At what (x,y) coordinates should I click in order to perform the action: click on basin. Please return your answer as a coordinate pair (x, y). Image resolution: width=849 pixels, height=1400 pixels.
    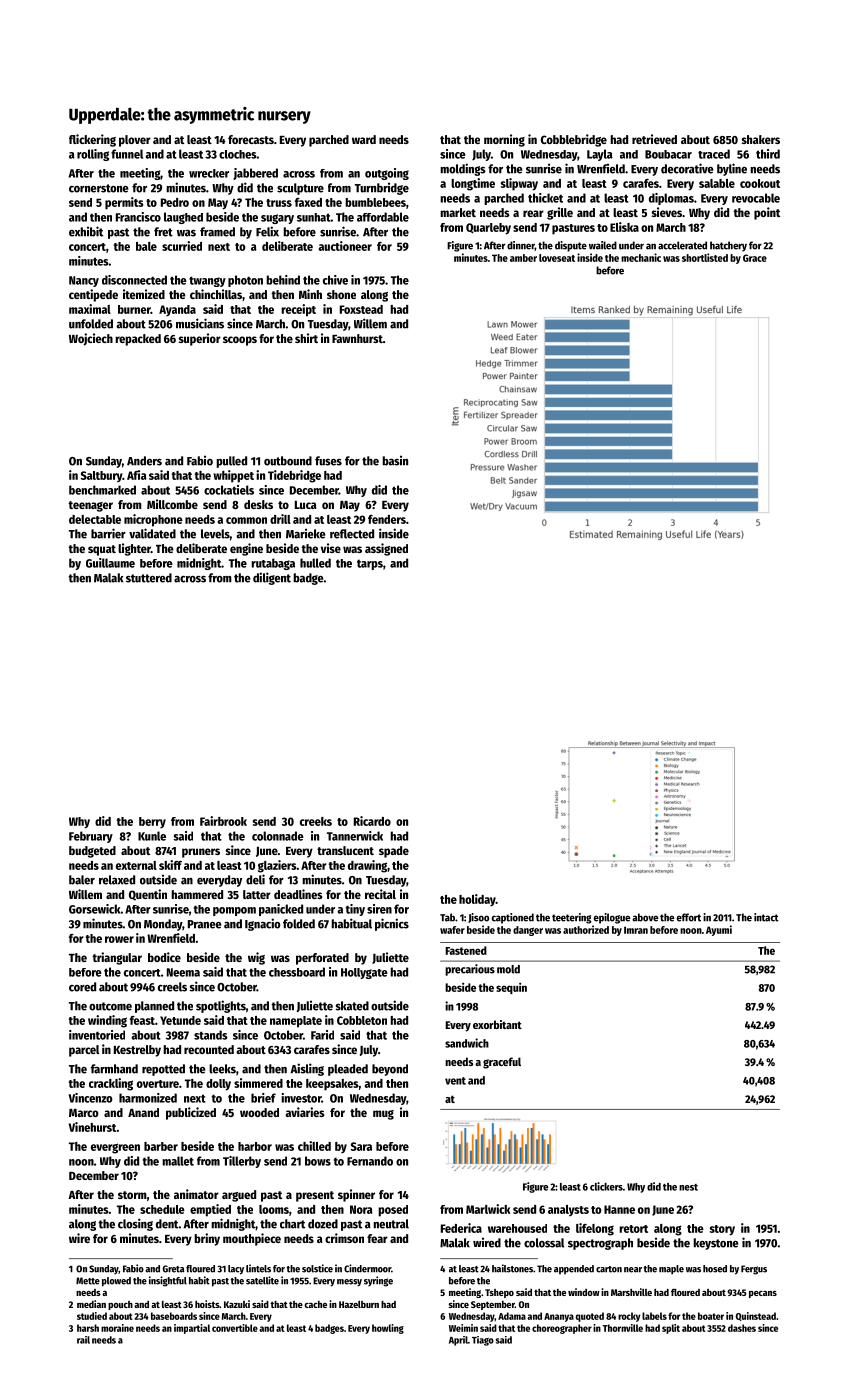
    Looking at the image, I should click on (395, 460).
